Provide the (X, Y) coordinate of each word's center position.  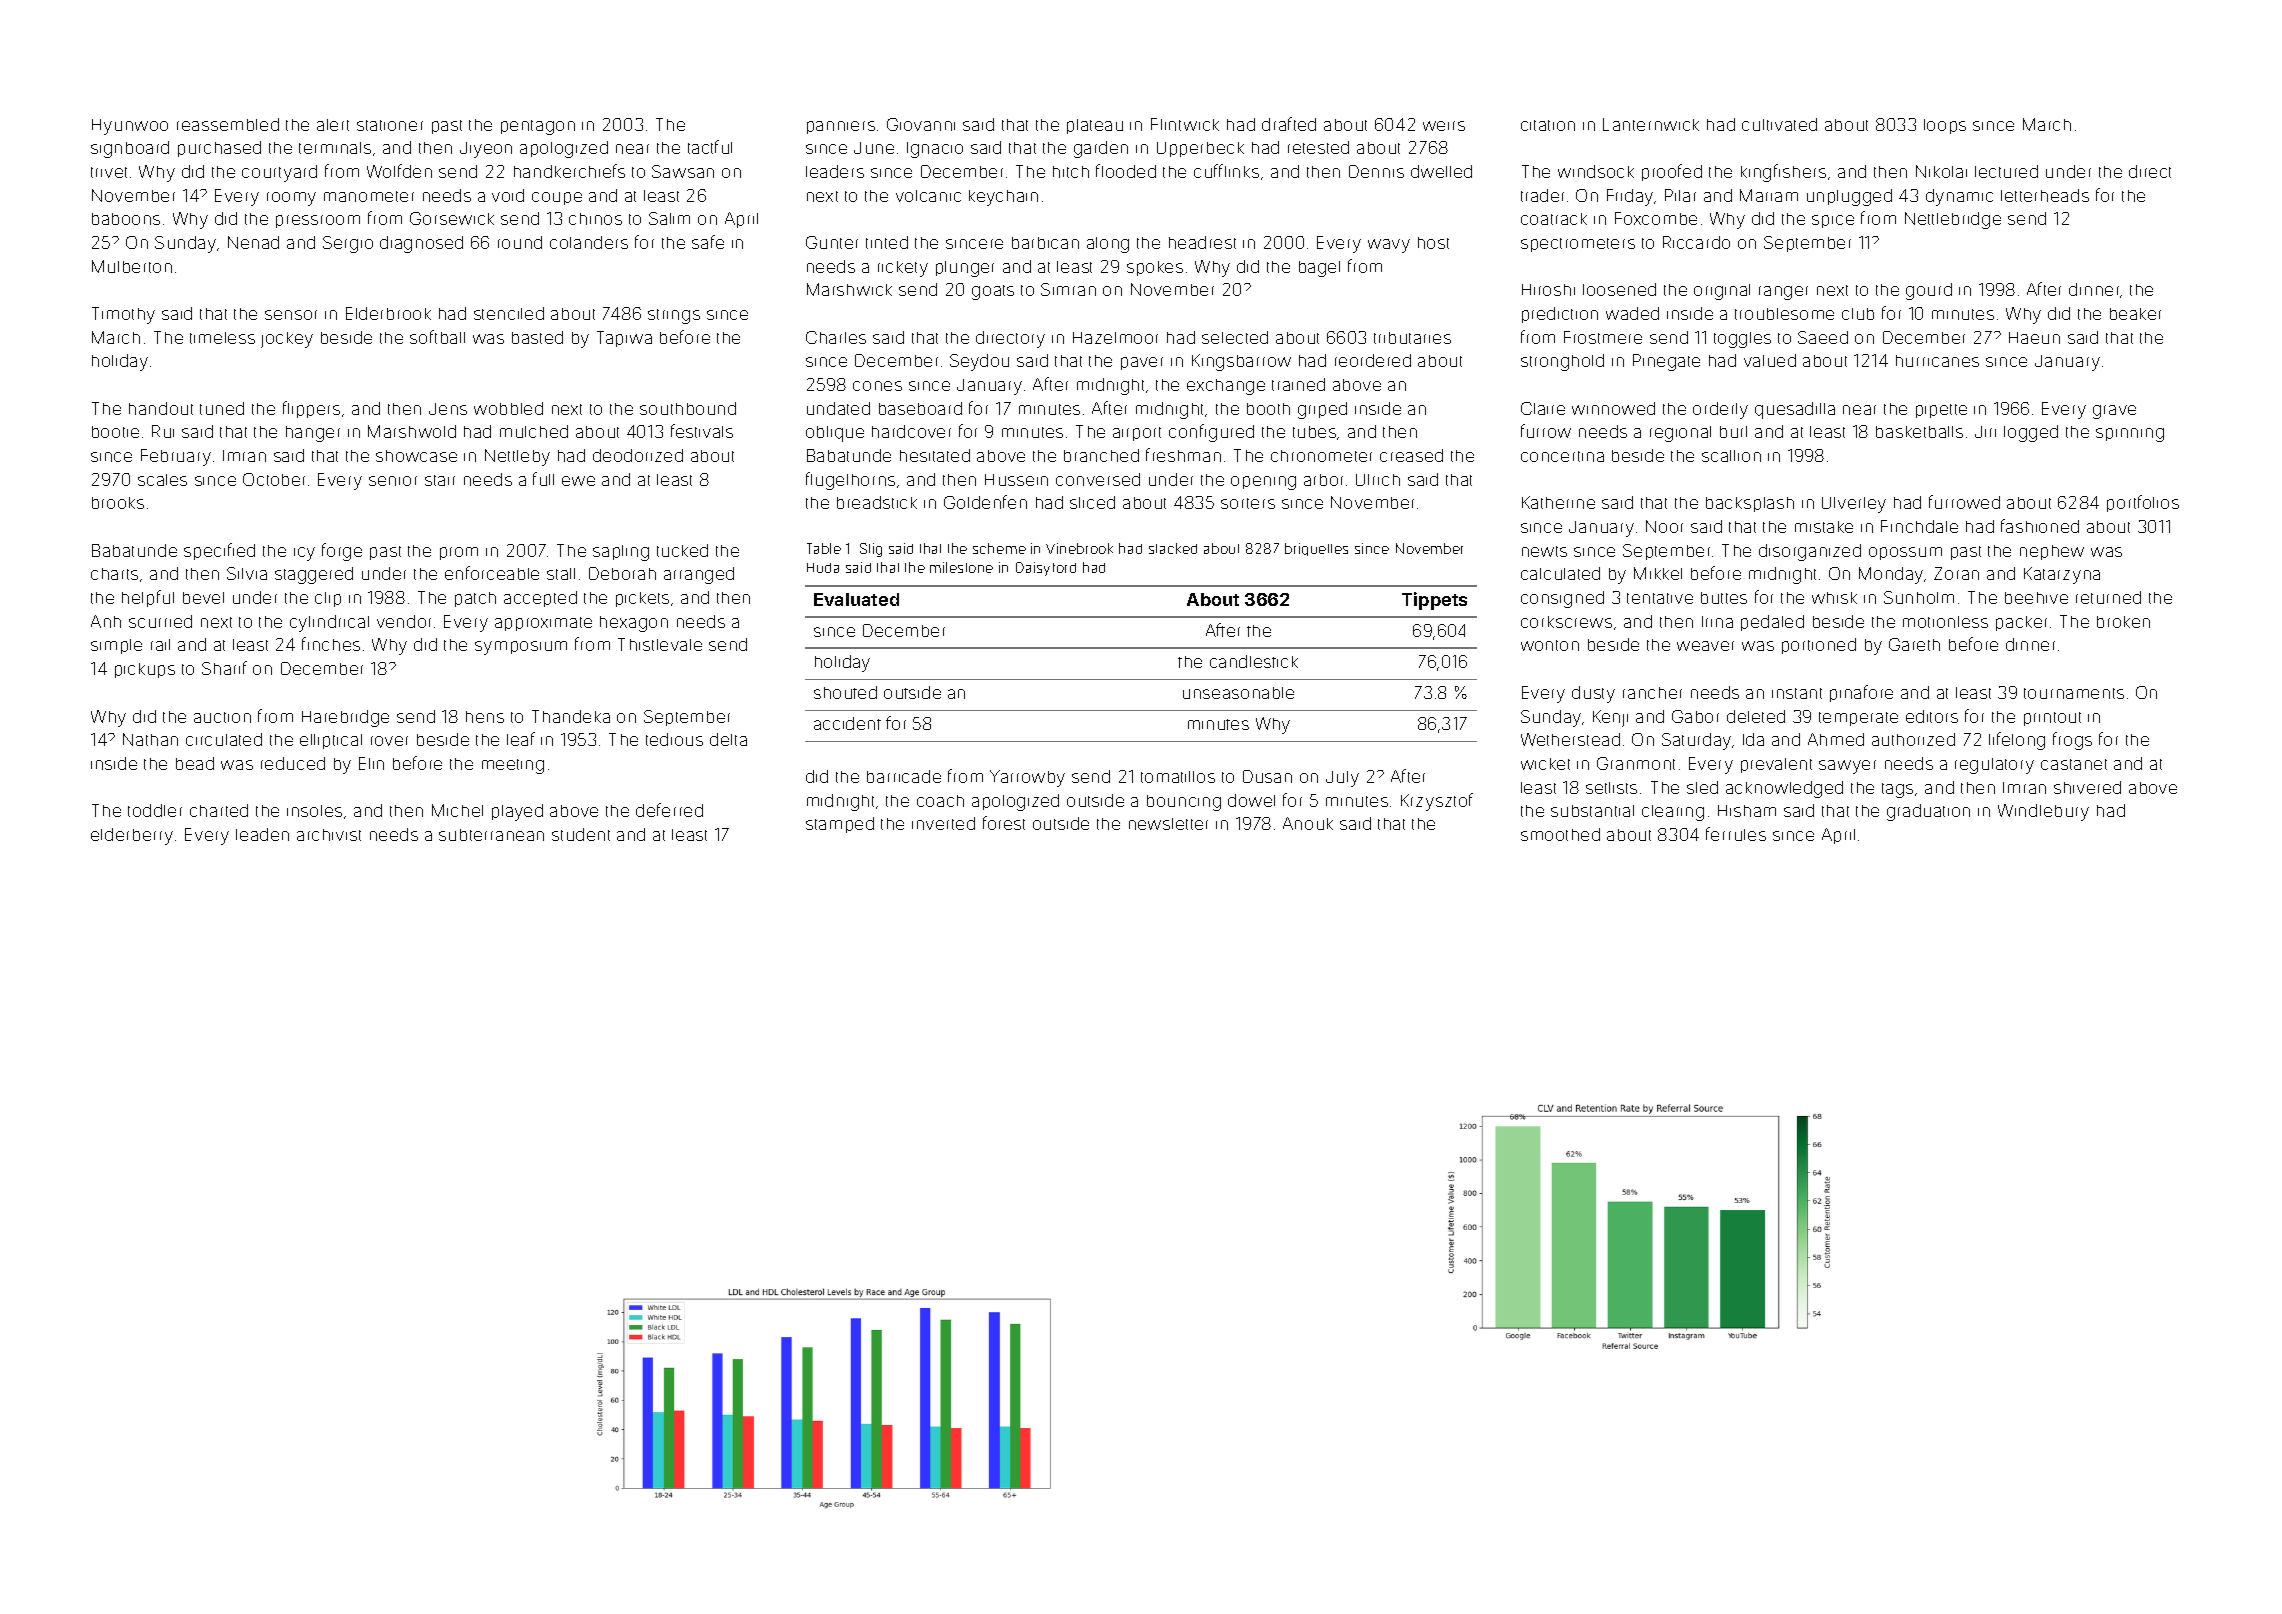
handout (161, 408)
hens (485, 717)
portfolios (2143, 503)
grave (2114, 412)
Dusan (1267, 776)
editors (1932, 716)
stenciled (509, 313)
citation (1548, 125)
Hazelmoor (1115, 338)
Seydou (979, 362)
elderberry (132, 836)
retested (1318, 147)
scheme (999, 548)
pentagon (538, 127)
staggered (314, 575)
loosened (1619, 289)
